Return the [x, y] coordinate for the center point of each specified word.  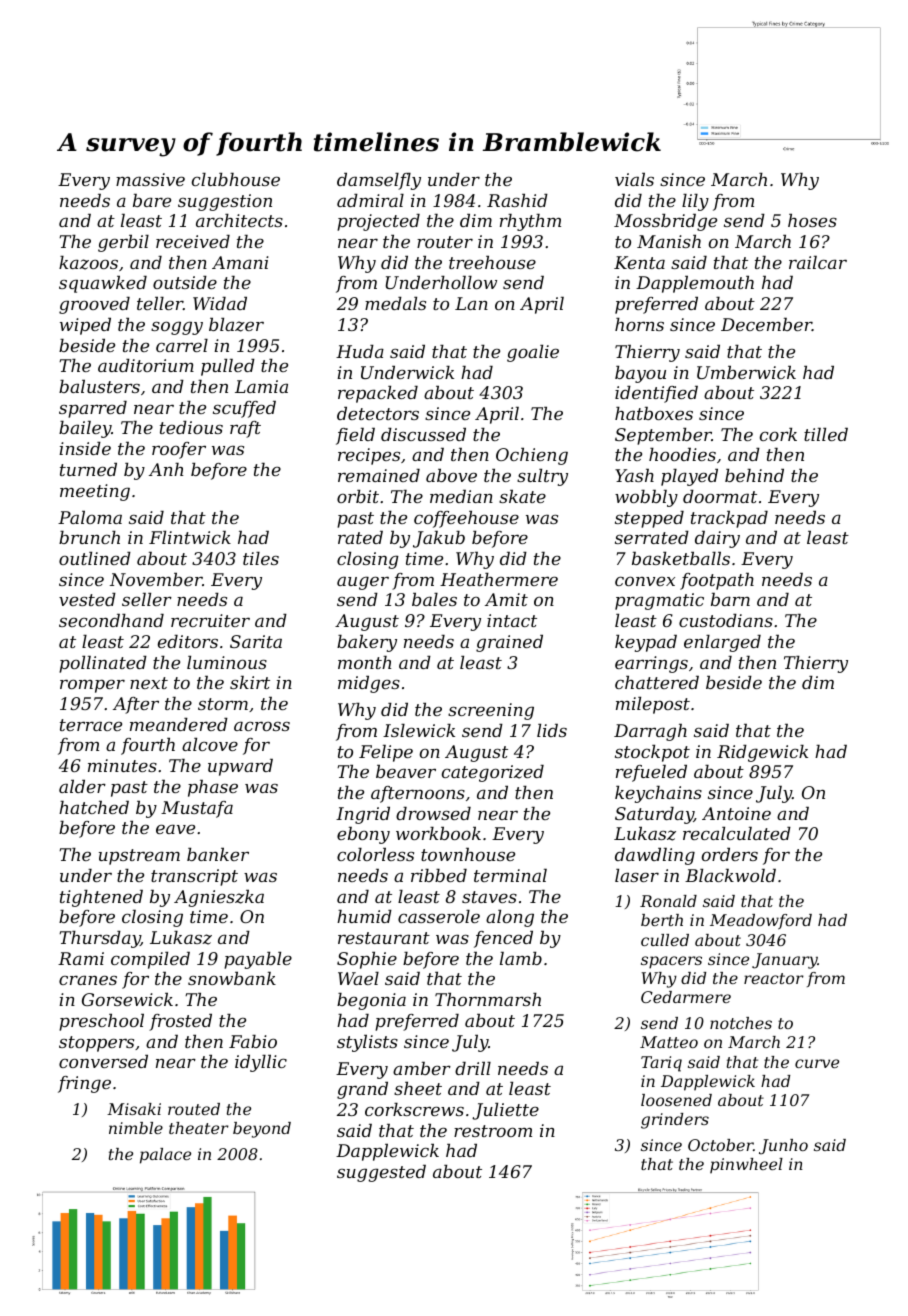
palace [165, 1156]
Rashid [517, 200]
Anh [166, 469]
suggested [381, 1173]
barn [730, 599]
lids [552, 730]
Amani [240, 262]
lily [695, 202]
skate [522, 496]
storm [223, 704]
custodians [726, 620]
